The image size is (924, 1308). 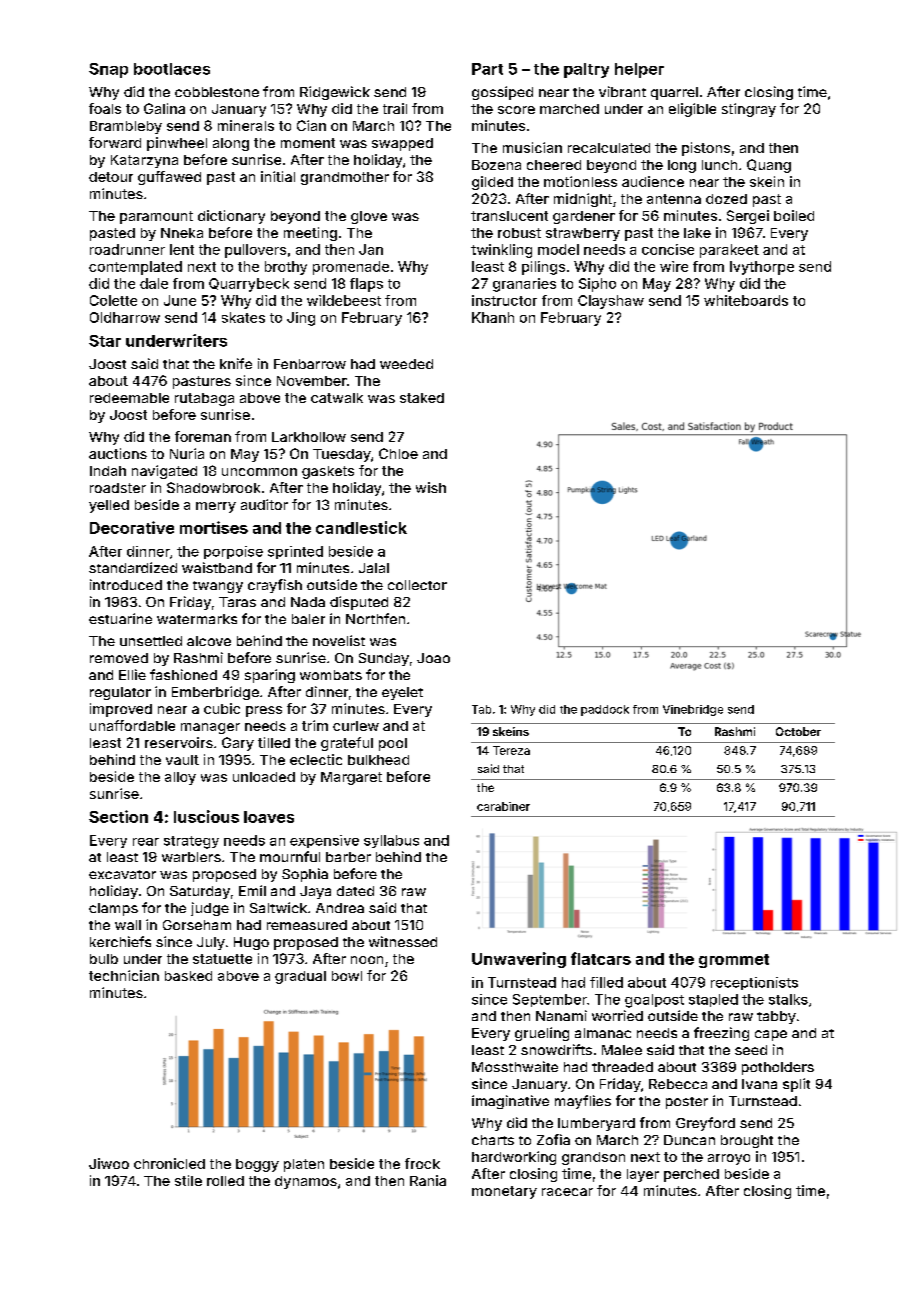 I want to click on Bozena, so click(x=496, y=165).
